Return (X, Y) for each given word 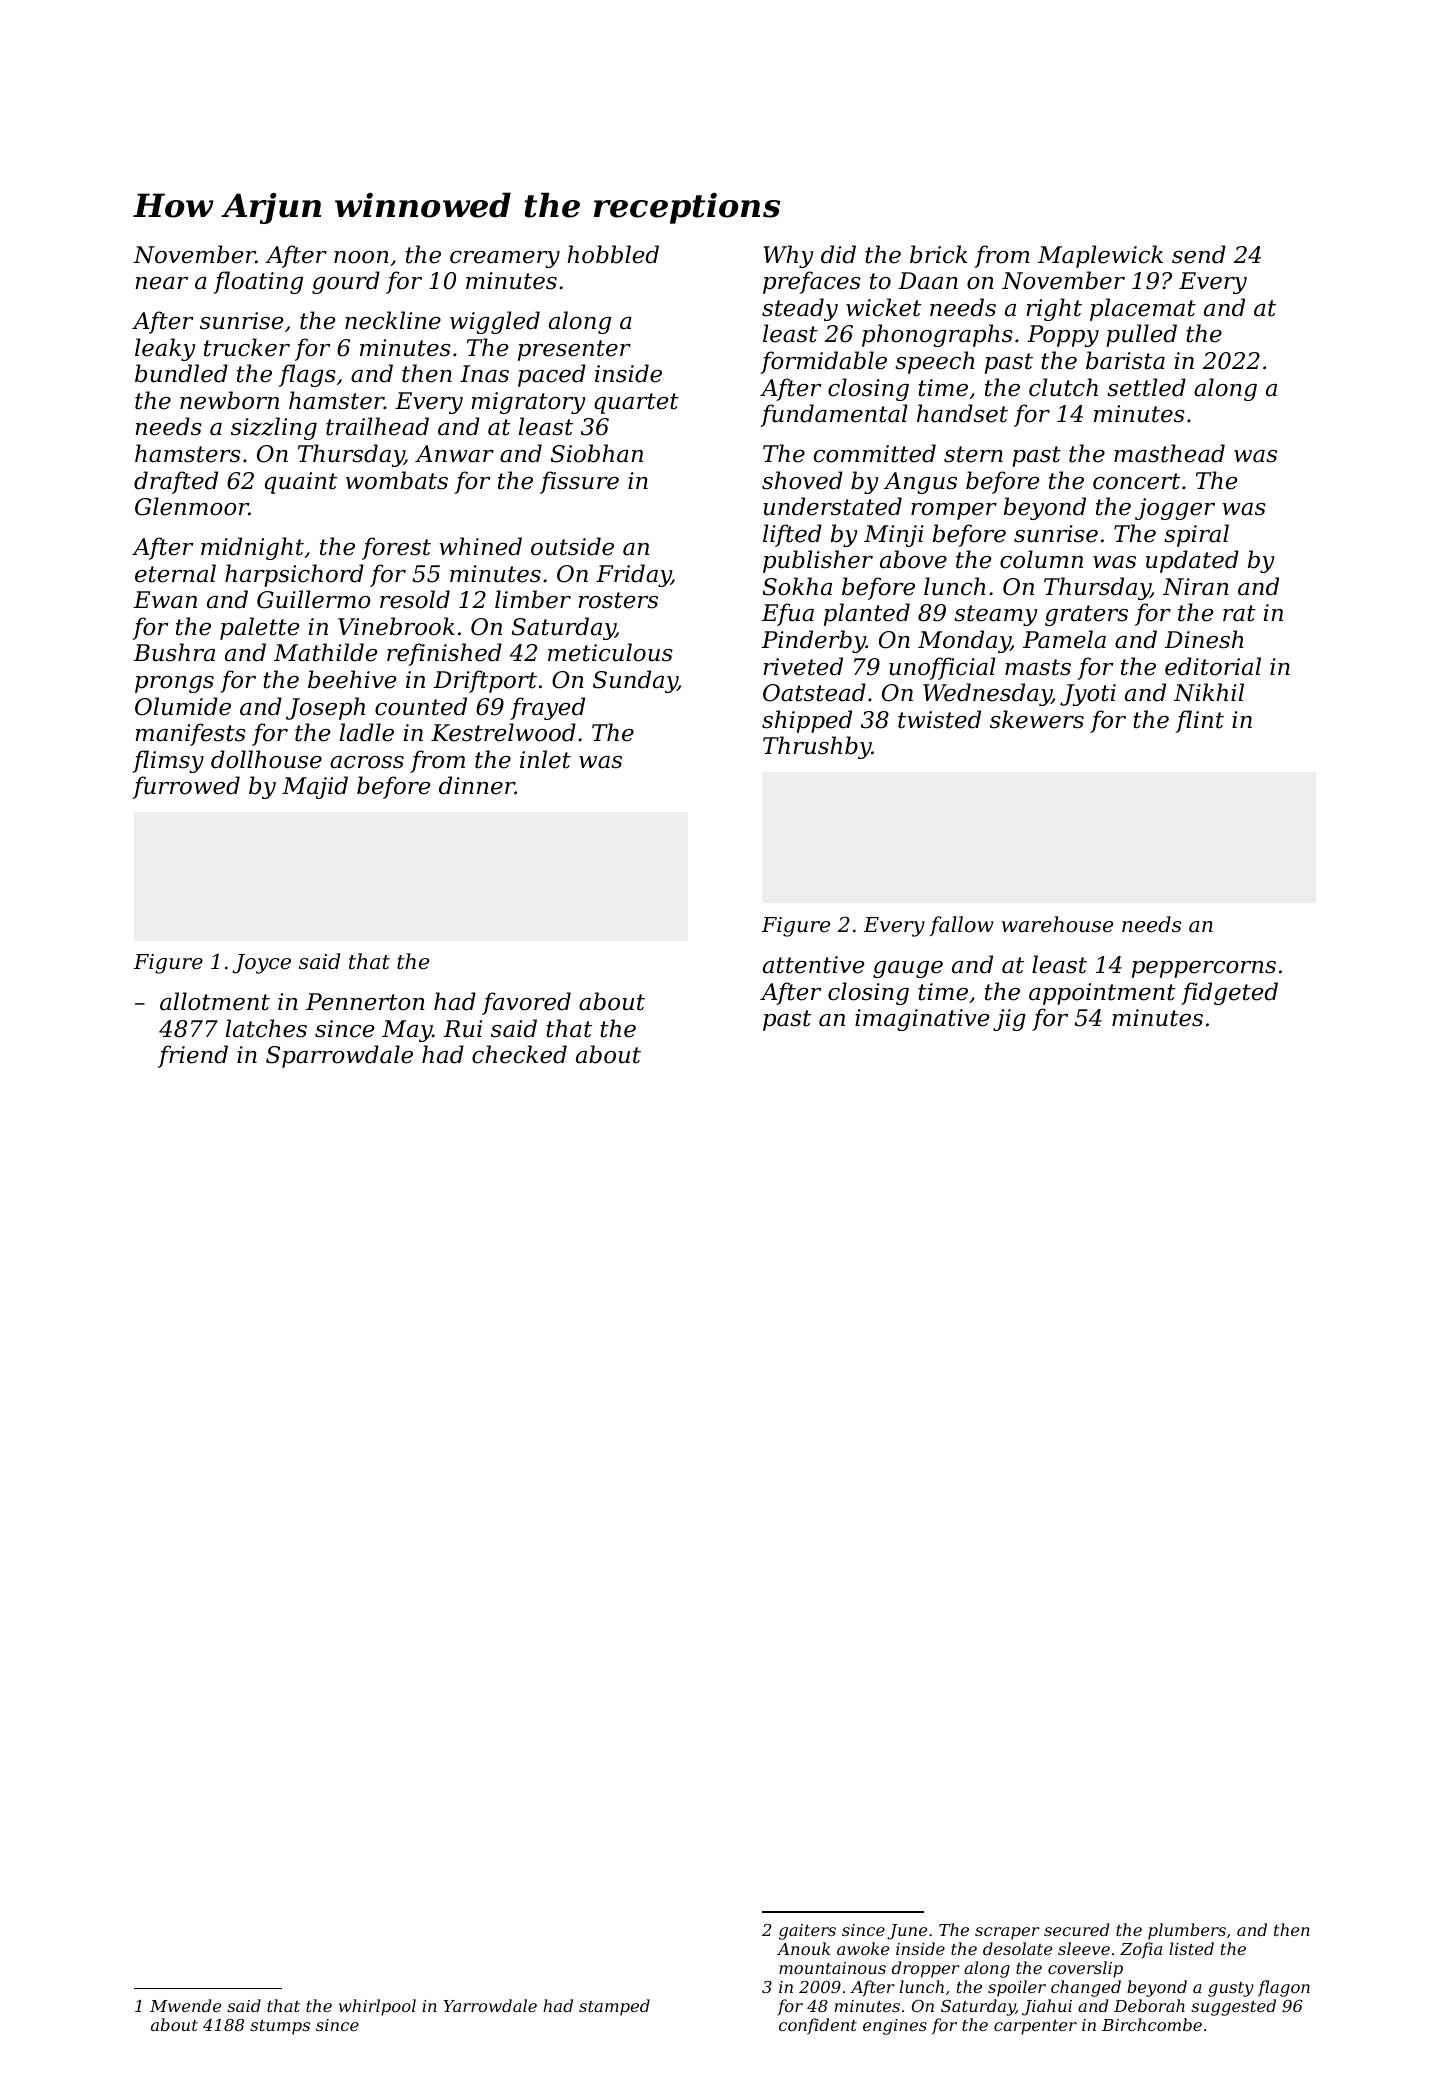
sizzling (274, 428)
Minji (894, 536)
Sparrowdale (339, 1056)
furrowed (186, 787)
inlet (545, 759)
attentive (813, 965)
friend (193, 1056)
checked (519, 1054)
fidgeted (1229, 993)
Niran (1196, 587)
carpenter (1035, 2027)
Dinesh (1204, 639)
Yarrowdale (490, 2005)
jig (1009, 1020)
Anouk (803, 1948)
